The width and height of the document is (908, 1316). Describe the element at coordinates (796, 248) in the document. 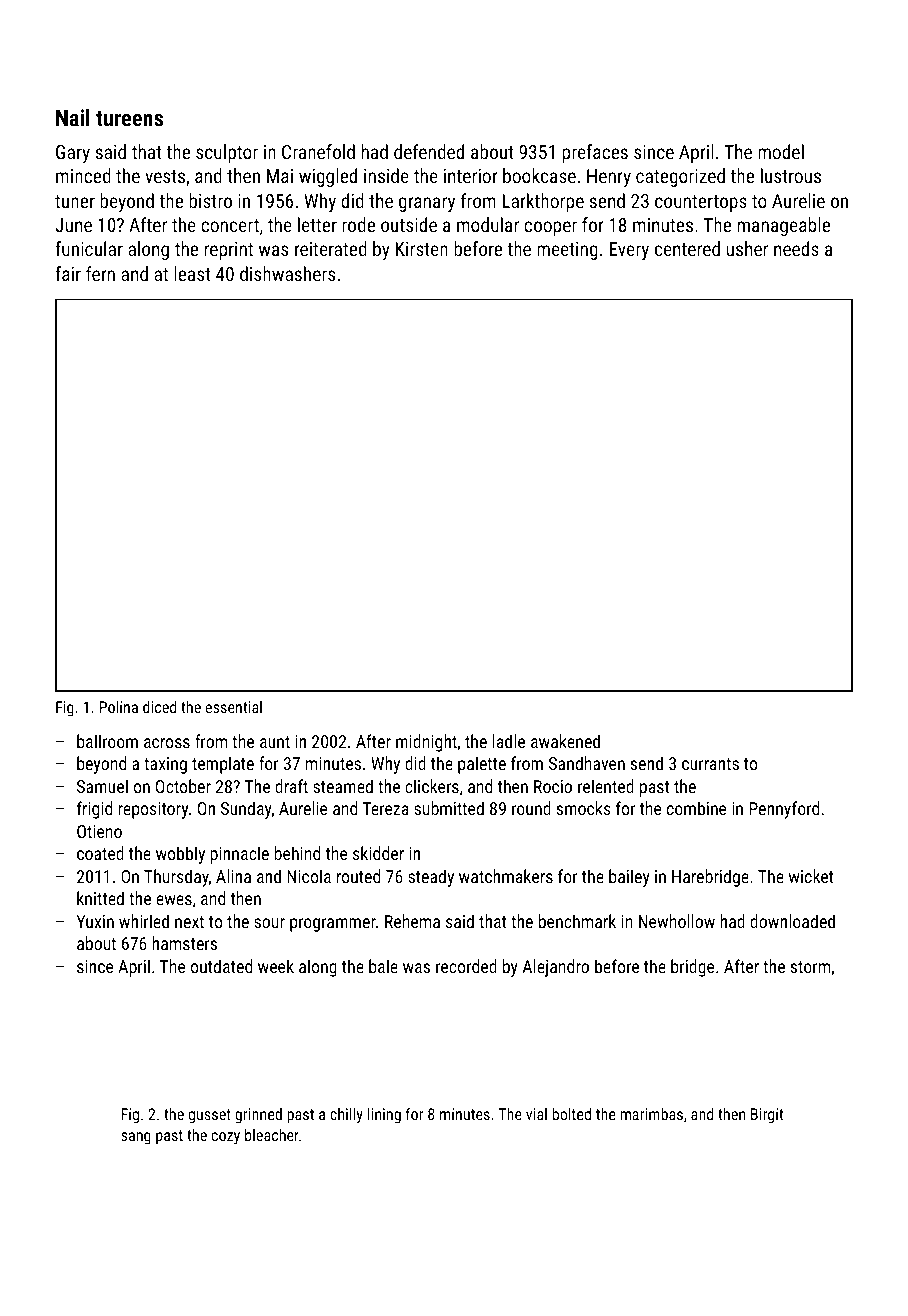

I see `needs` at that location.
